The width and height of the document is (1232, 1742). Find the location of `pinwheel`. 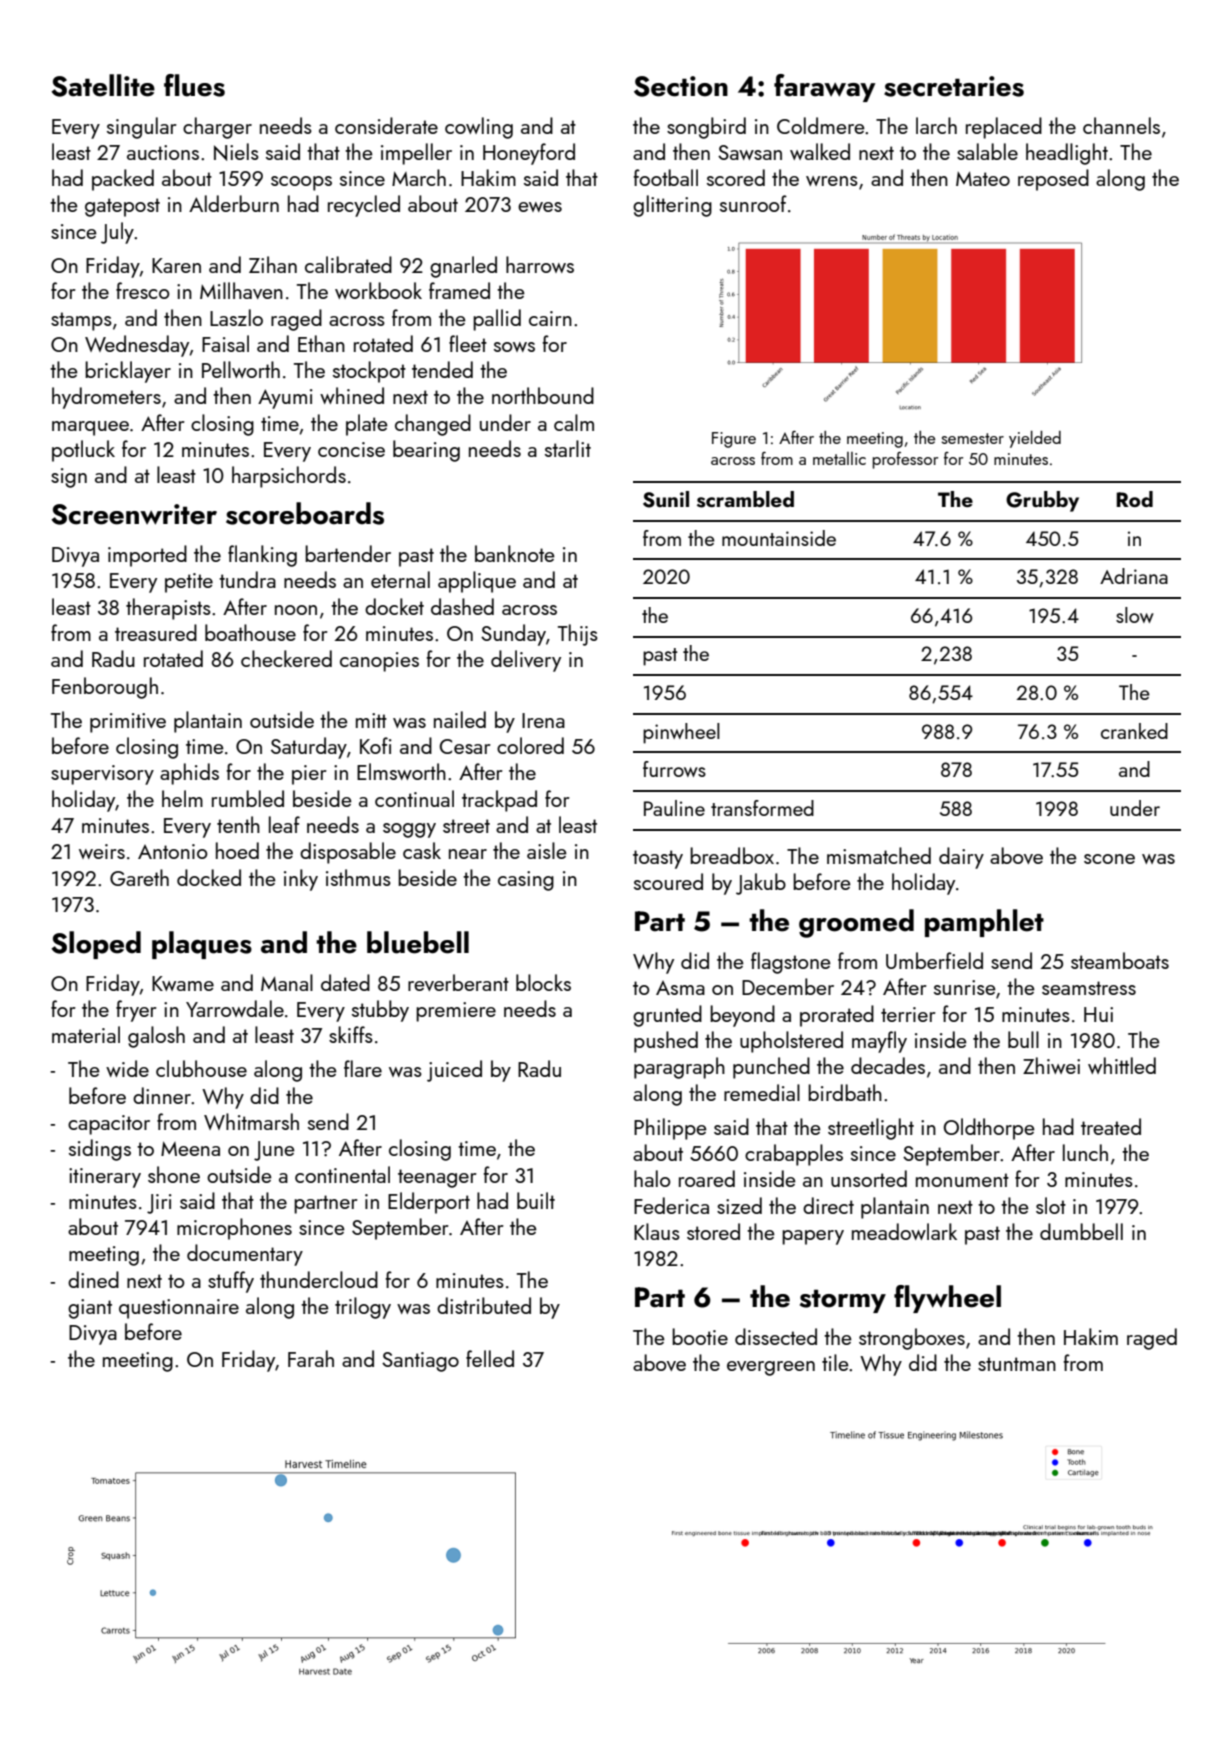

pinwheel is located at coordinates (681, 733).
